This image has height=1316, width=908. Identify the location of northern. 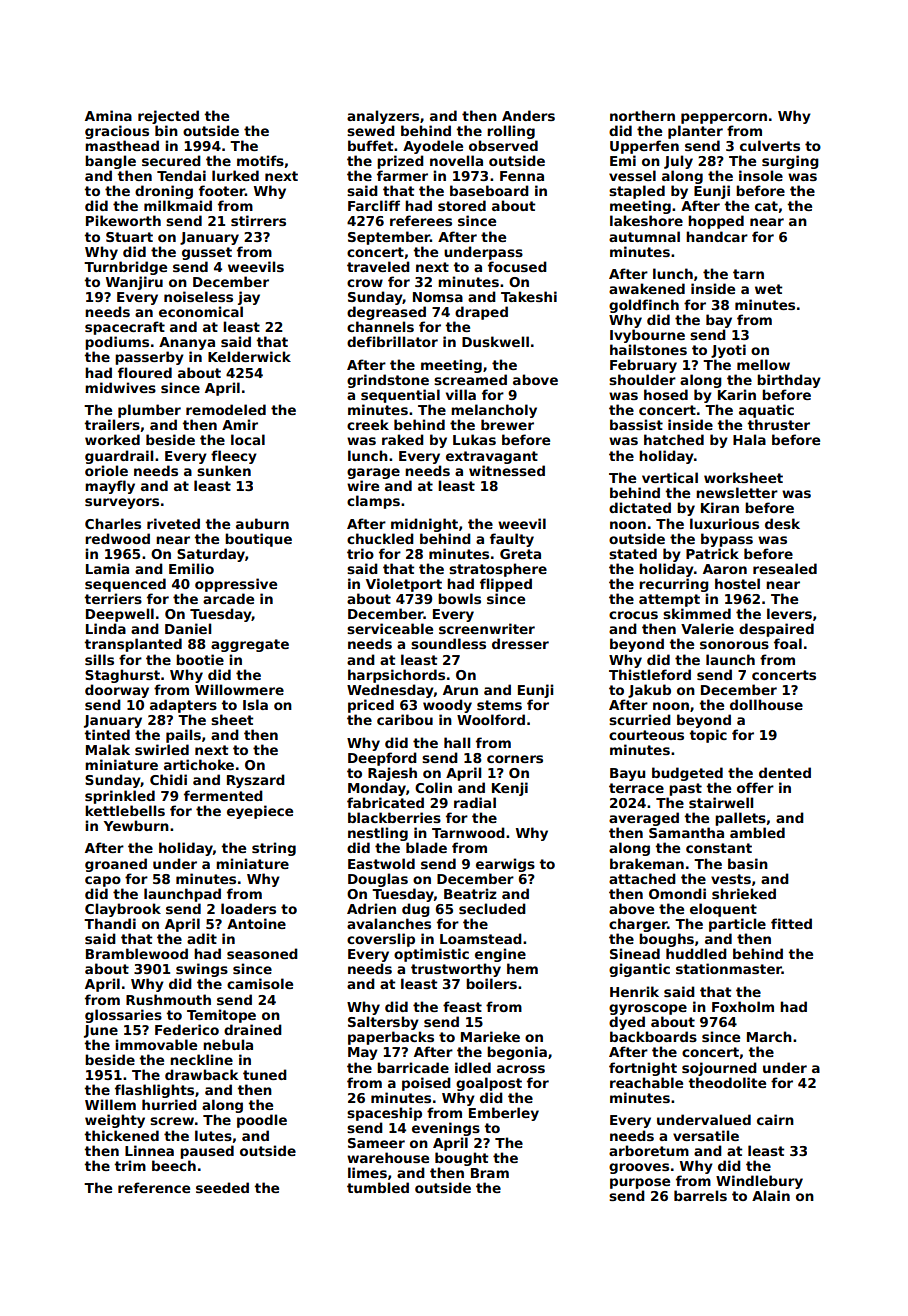
(642, 115).
